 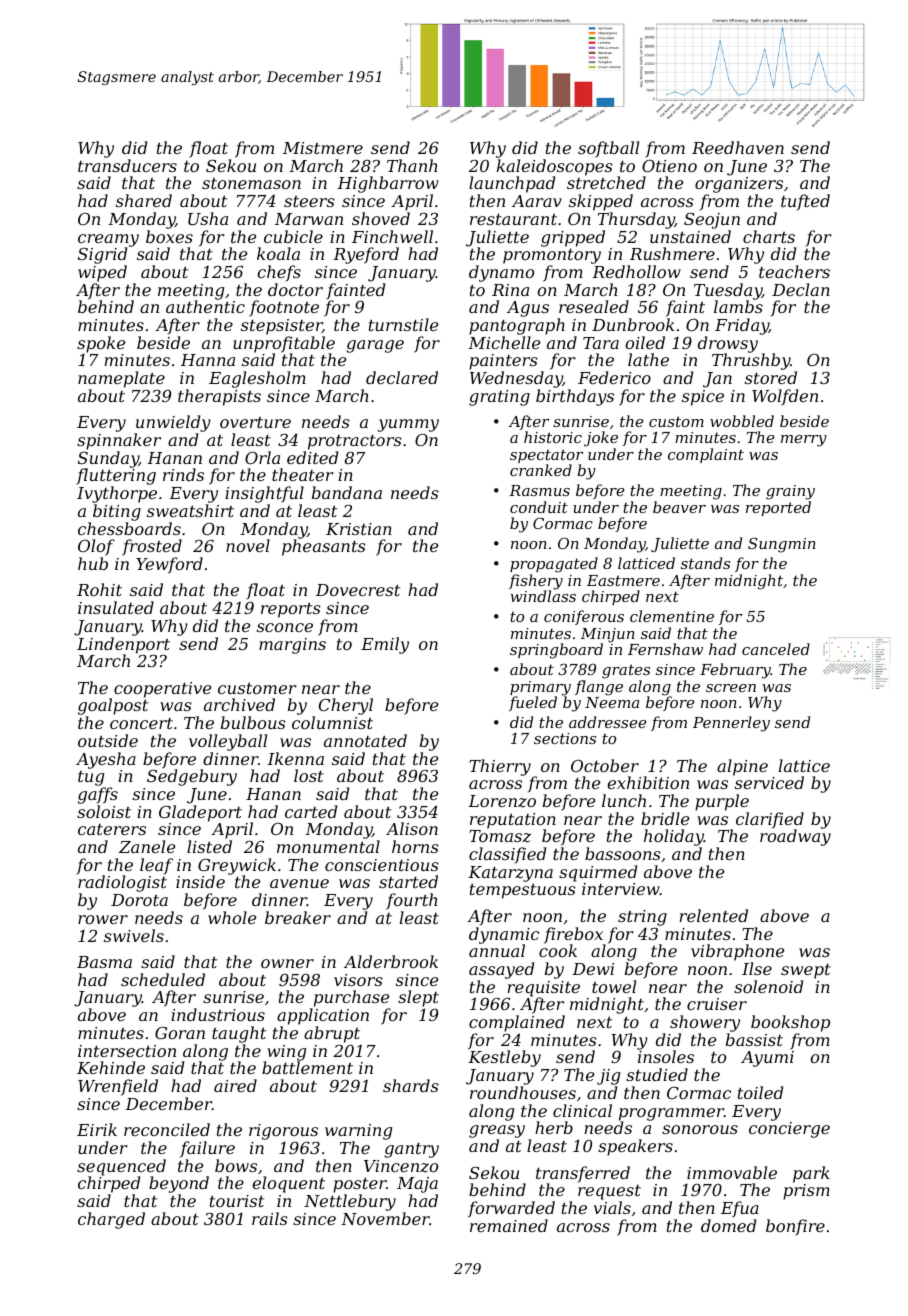 I want to click on charged, so click(x=111, y=1220).
